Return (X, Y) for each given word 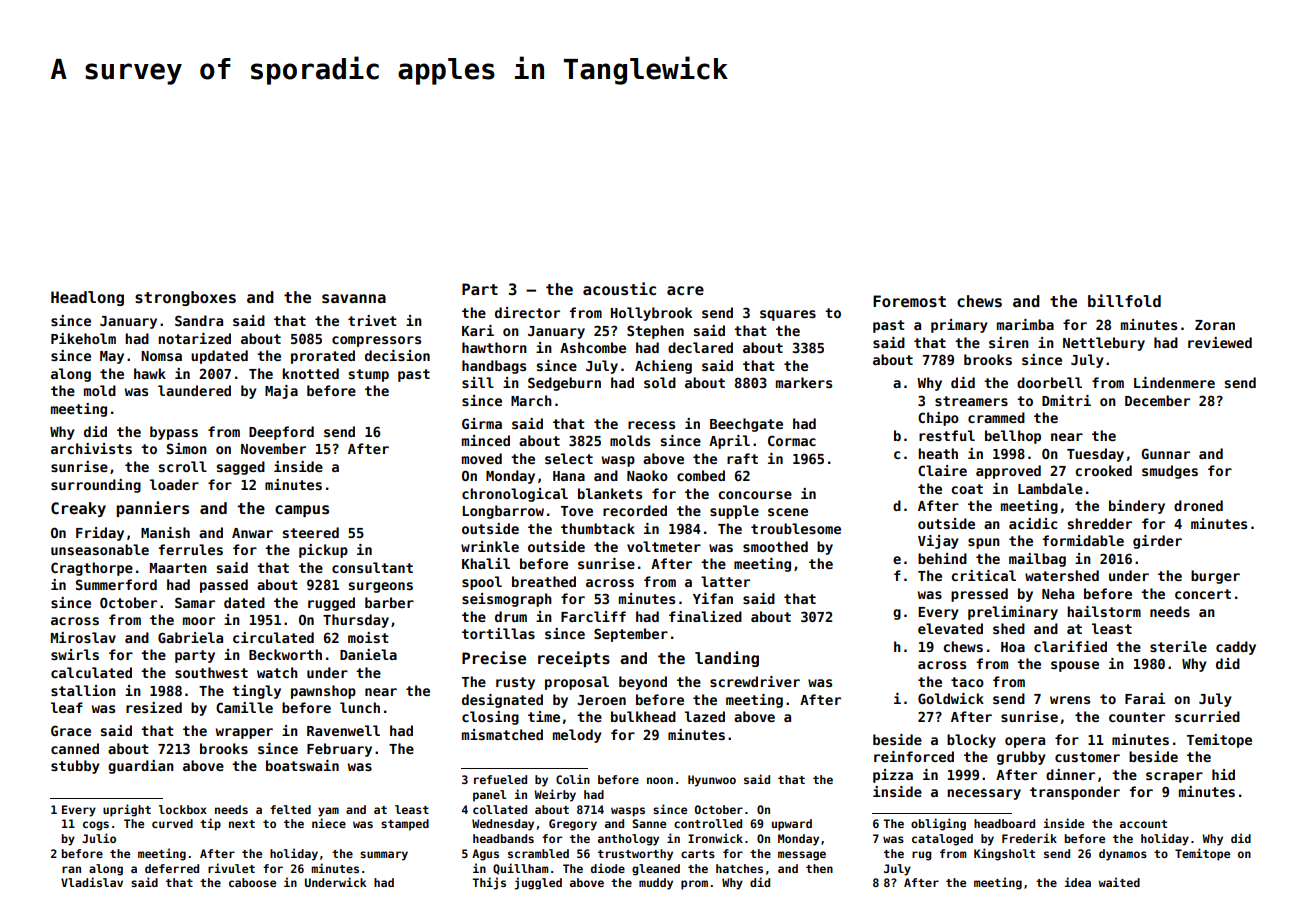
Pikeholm (83, 338)
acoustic (619, 288)
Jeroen (601, 700)
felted (290, 809)
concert (1203, 594)
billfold (1124, 300)
